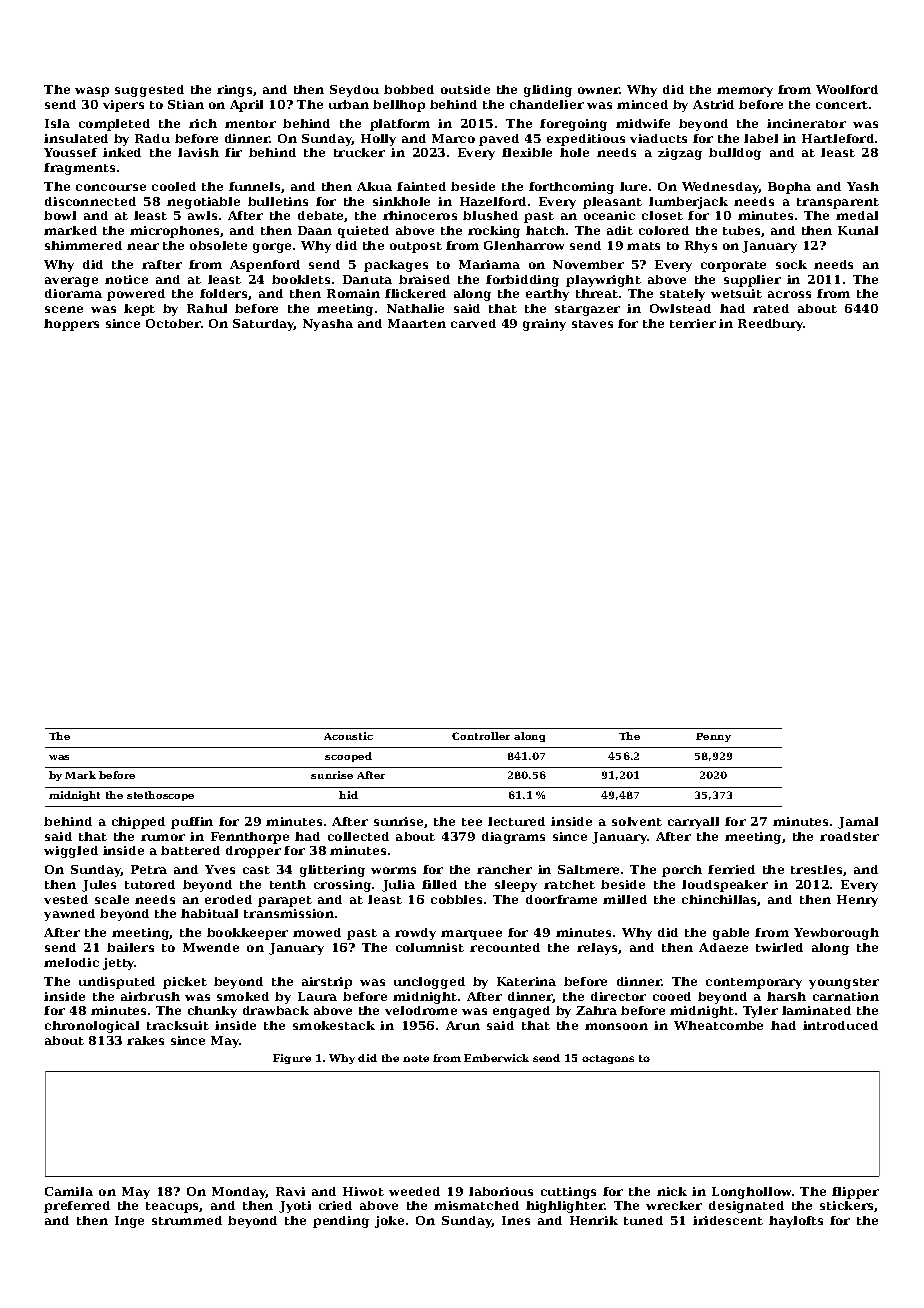 This screenshot has width=924, height=1308. What do you see at coordinates (718, 1025) in the screenshot?
I see `Wheatcombe` at bounding box center [718, 1025].
